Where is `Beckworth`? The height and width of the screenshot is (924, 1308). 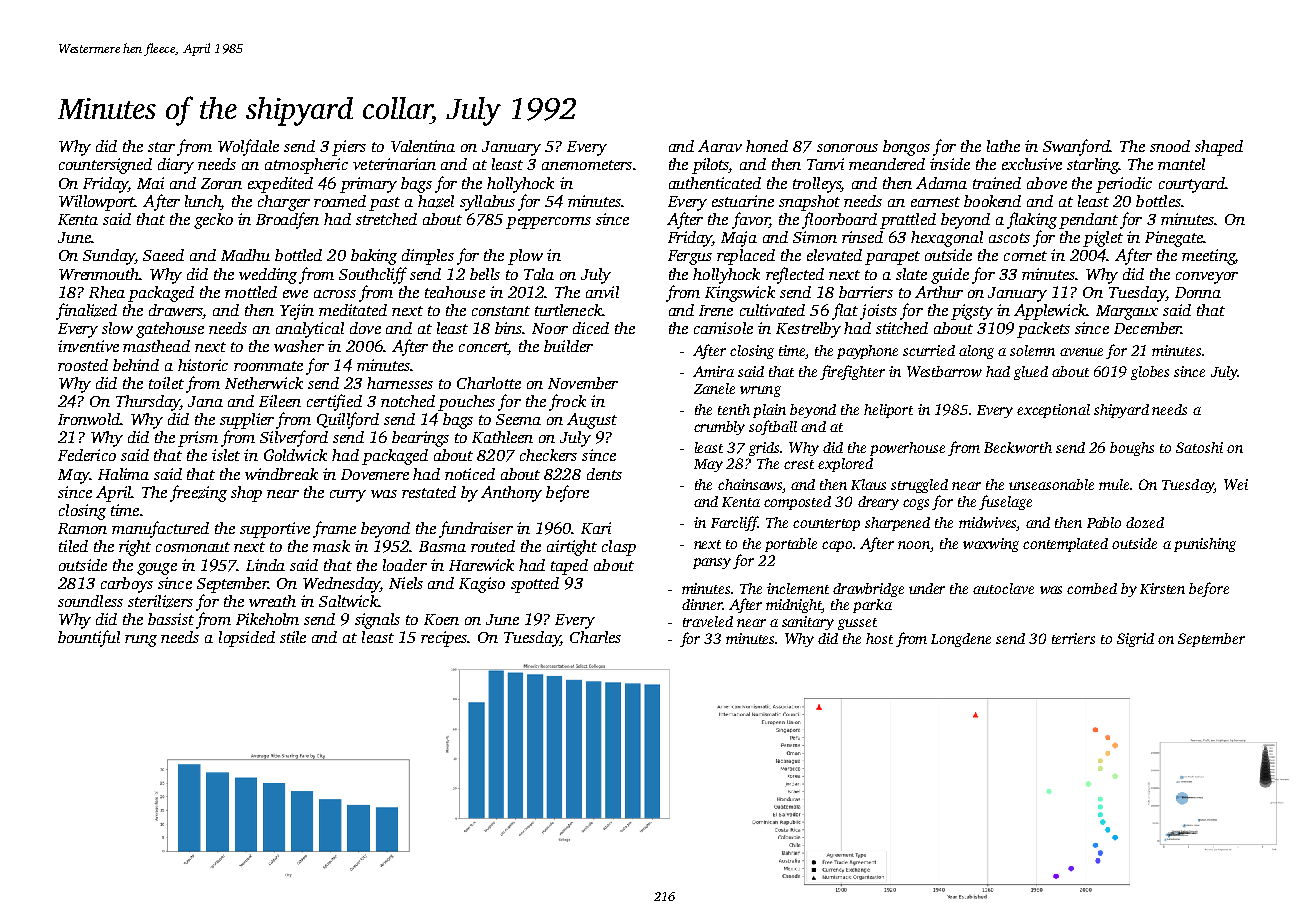
Beckworth is located at coordinates (1018, 447).
